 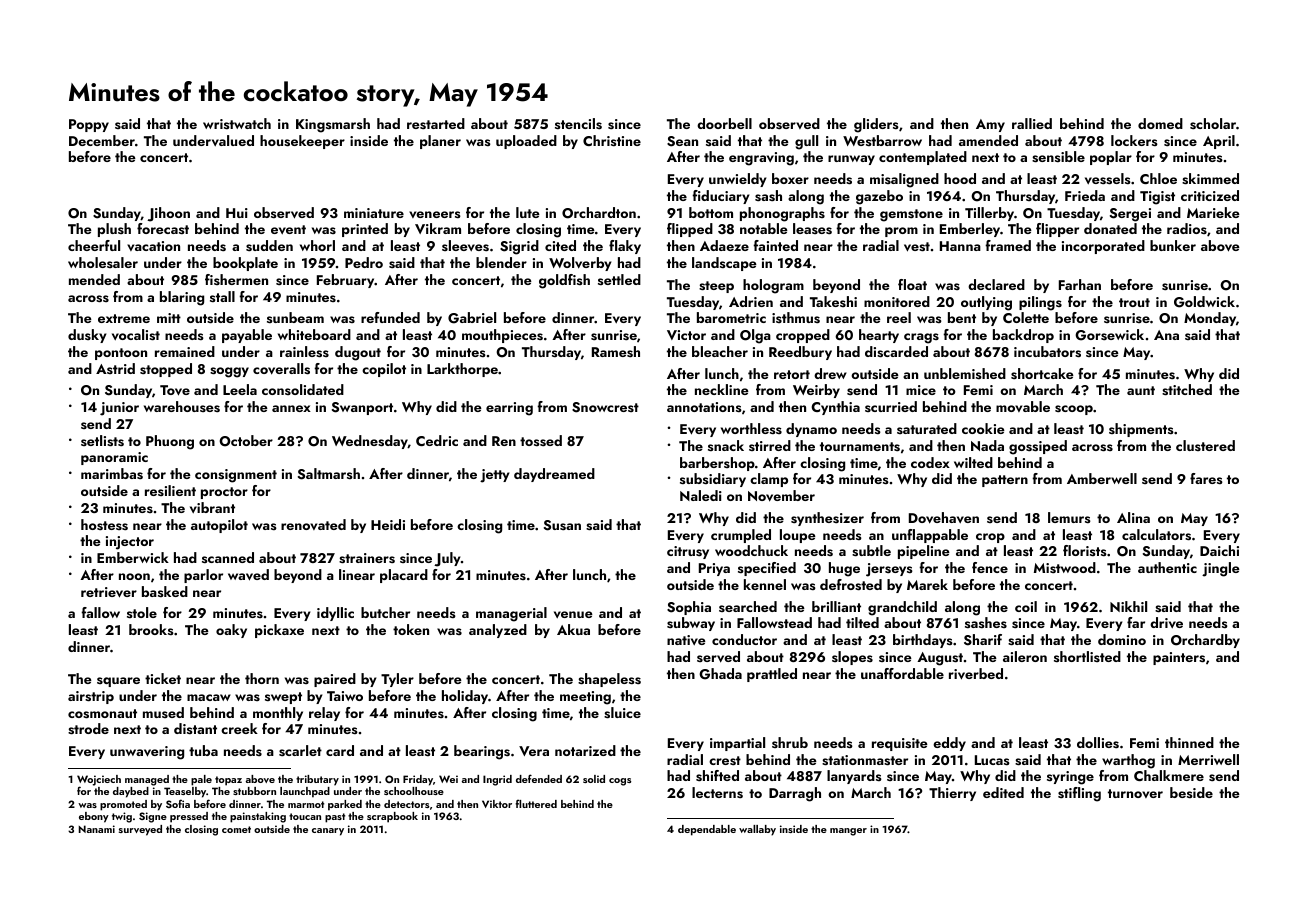 What do you see at coordinates (151, 629) in the screenshot?
I see `brooks` at bounding box center [151, 629].
